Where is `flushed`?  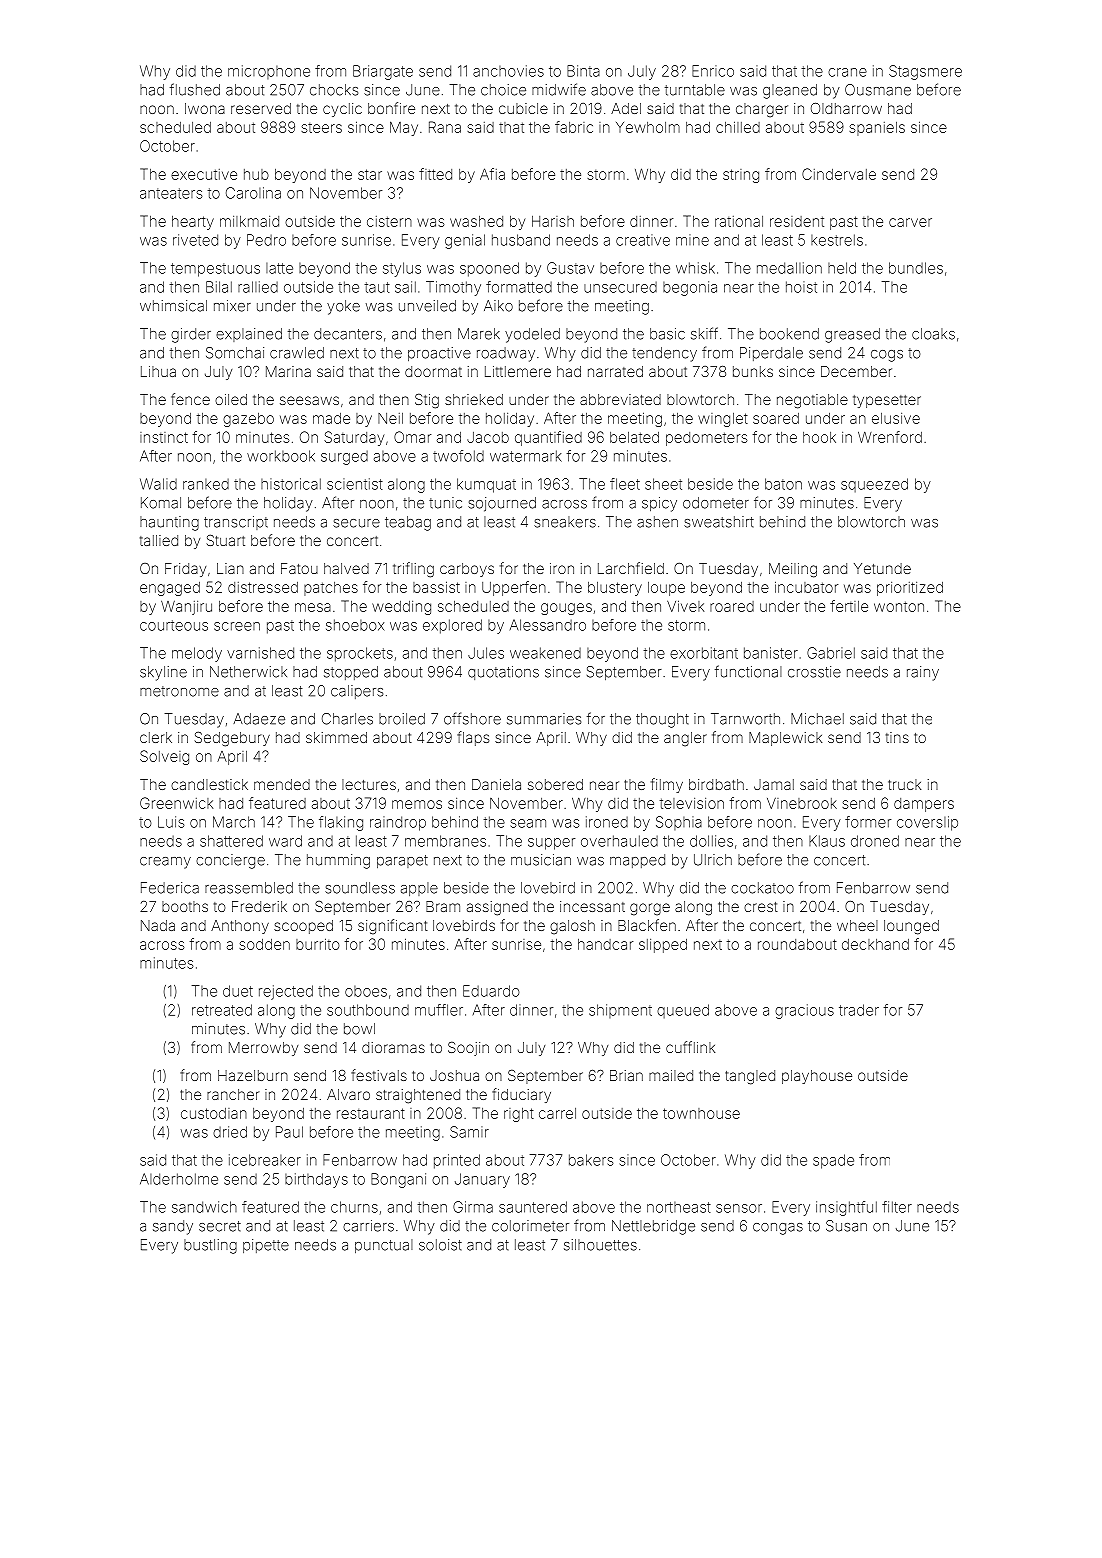 flushed is located at coordinates (195, 89).
